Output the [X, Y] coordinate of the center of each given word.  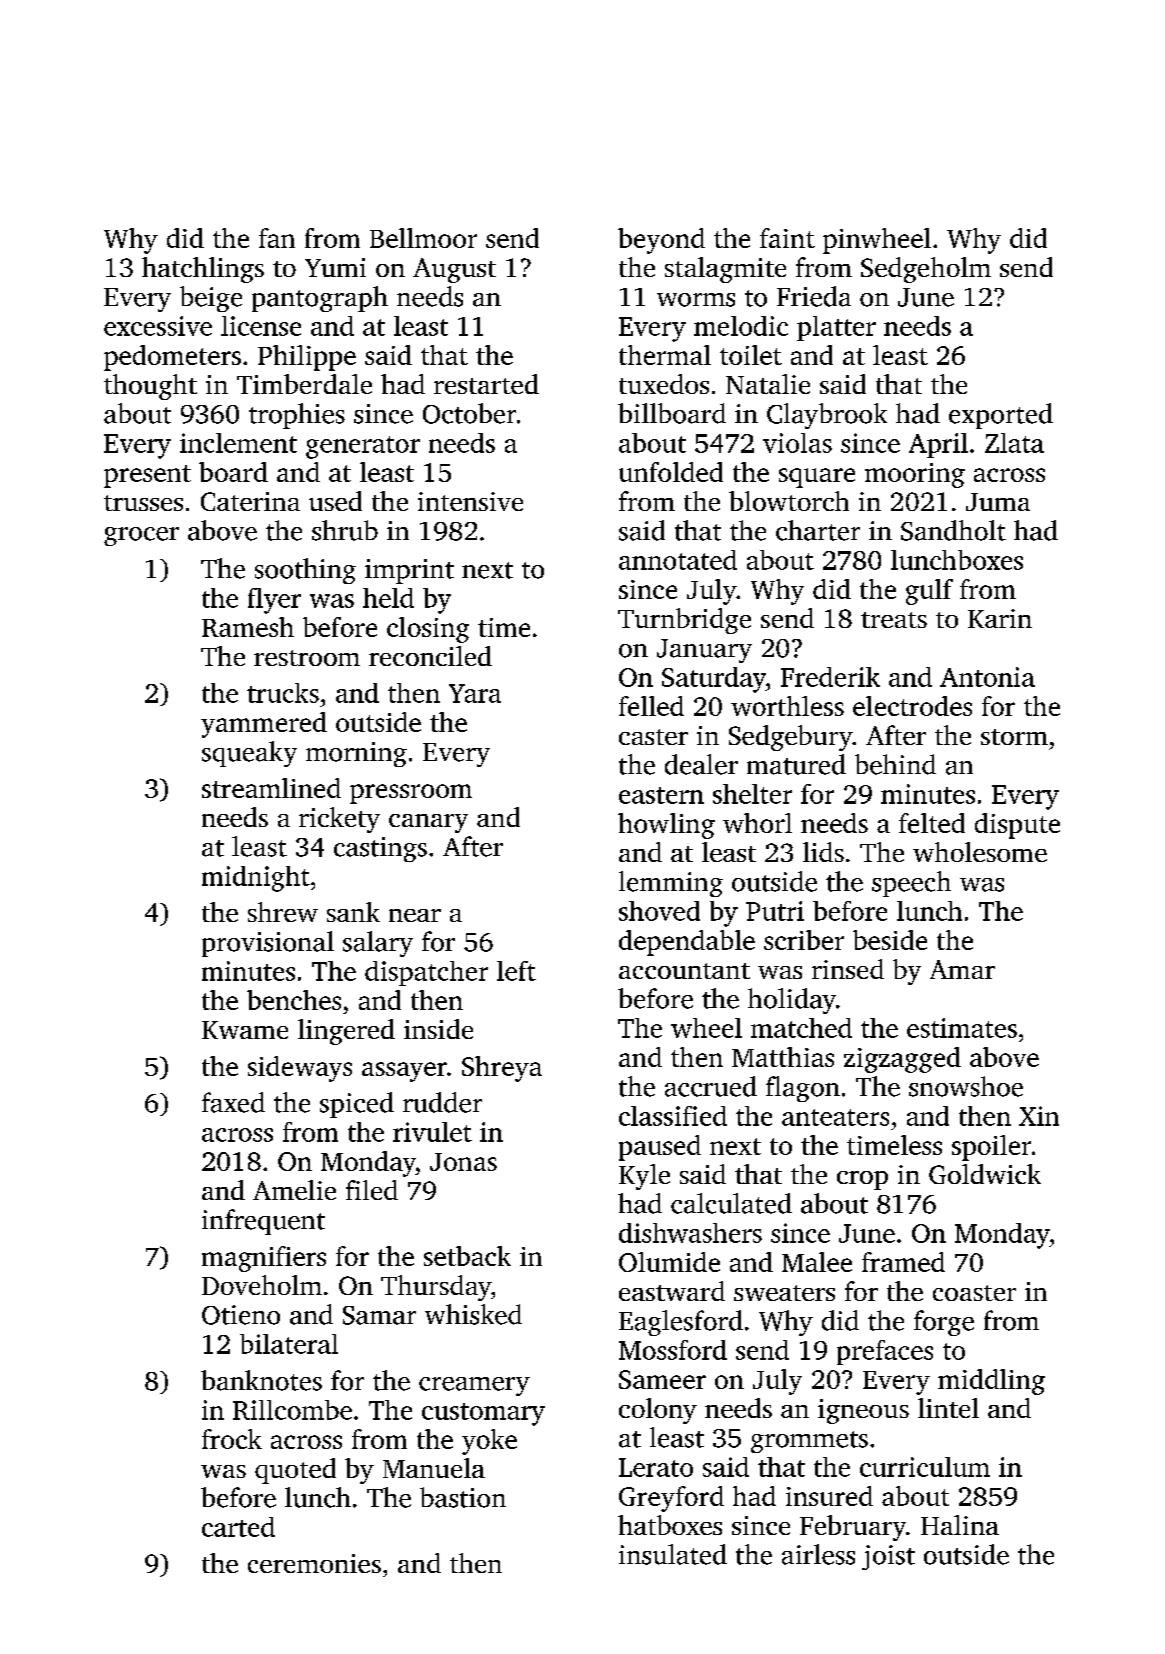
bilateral [289, 1344]
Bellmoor [423, 238]
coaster [974, 1293]
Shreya [502, 1069]
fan [277, 238]
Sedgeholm [926, 270]
